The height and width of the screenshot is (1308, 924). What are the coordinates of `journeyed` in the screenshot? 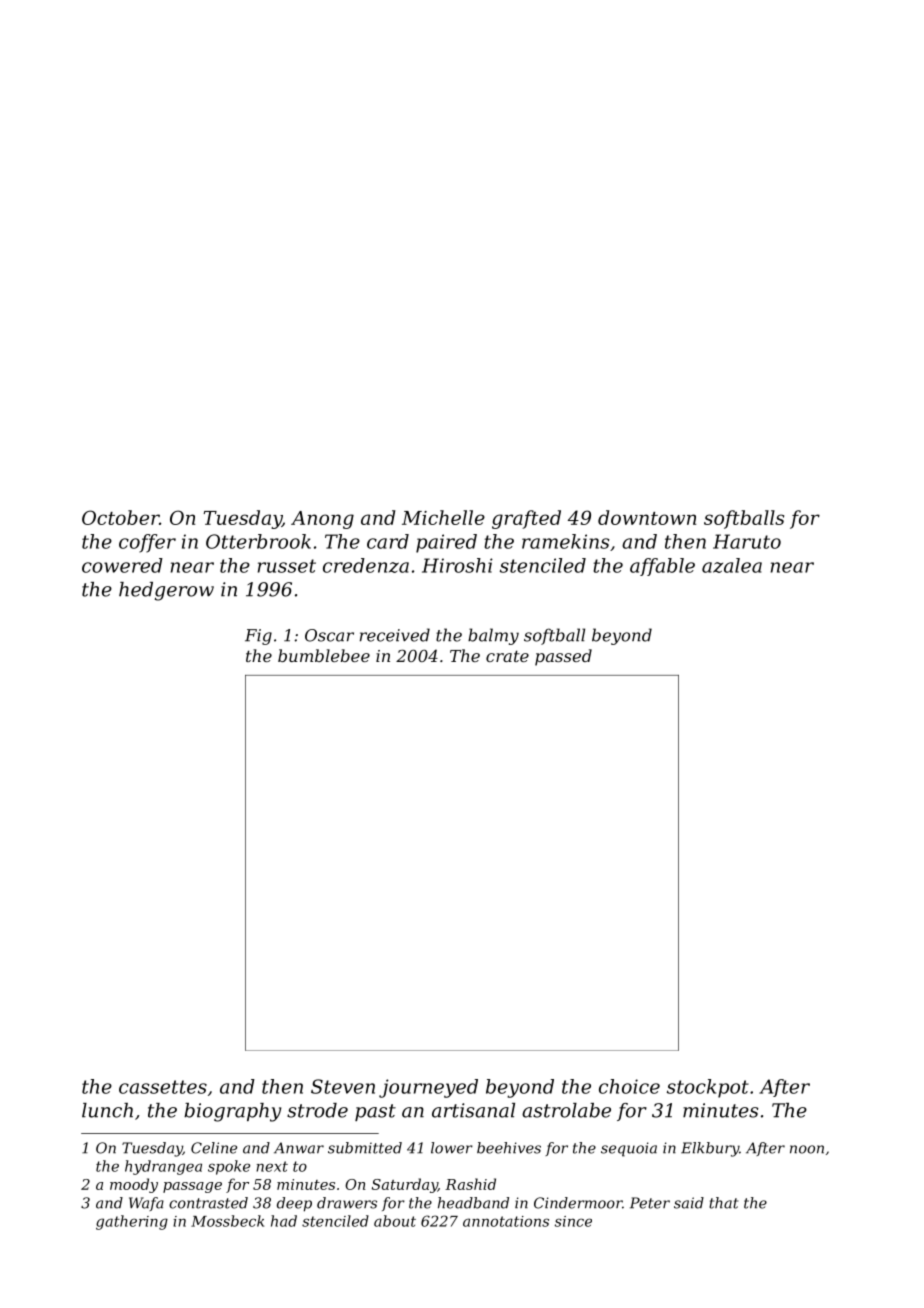 It's located at (428, 1088).
